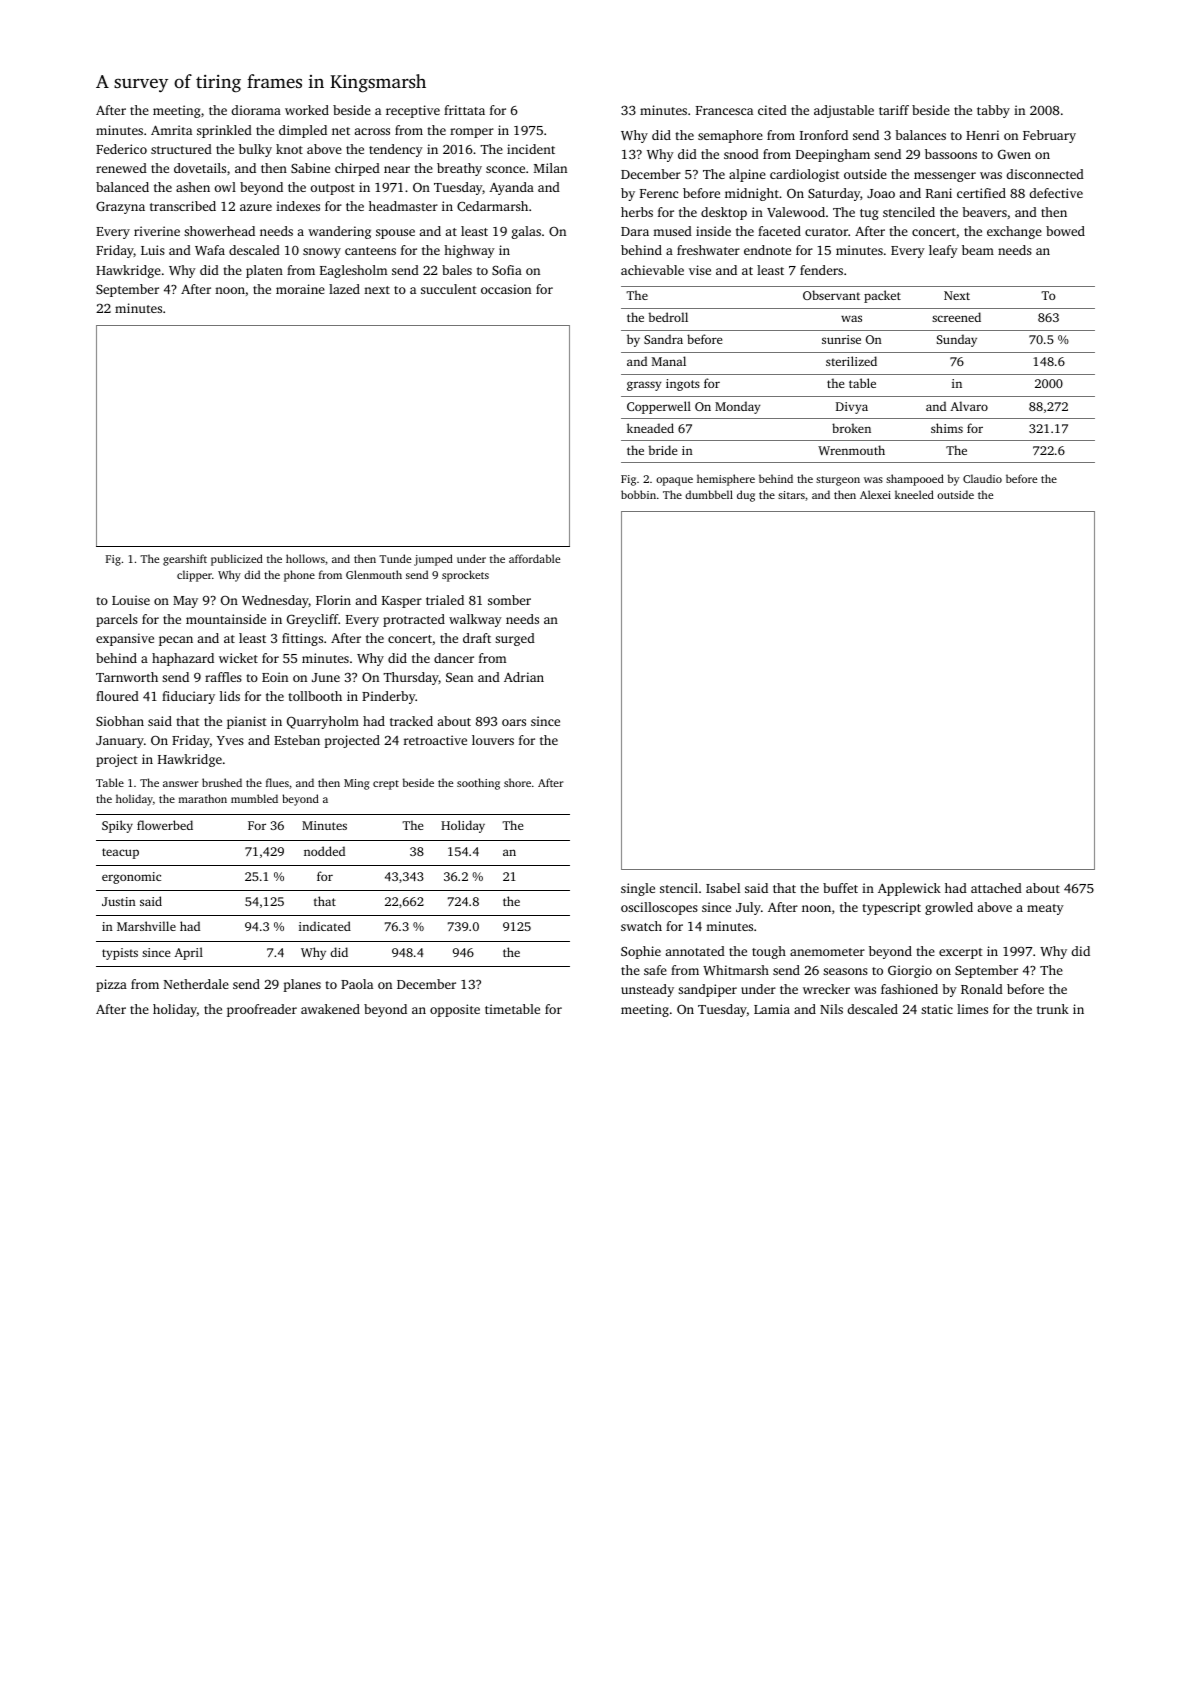 This screenshot has width=1191, height=1685. I want to click on diorama, so click(256, 110).
